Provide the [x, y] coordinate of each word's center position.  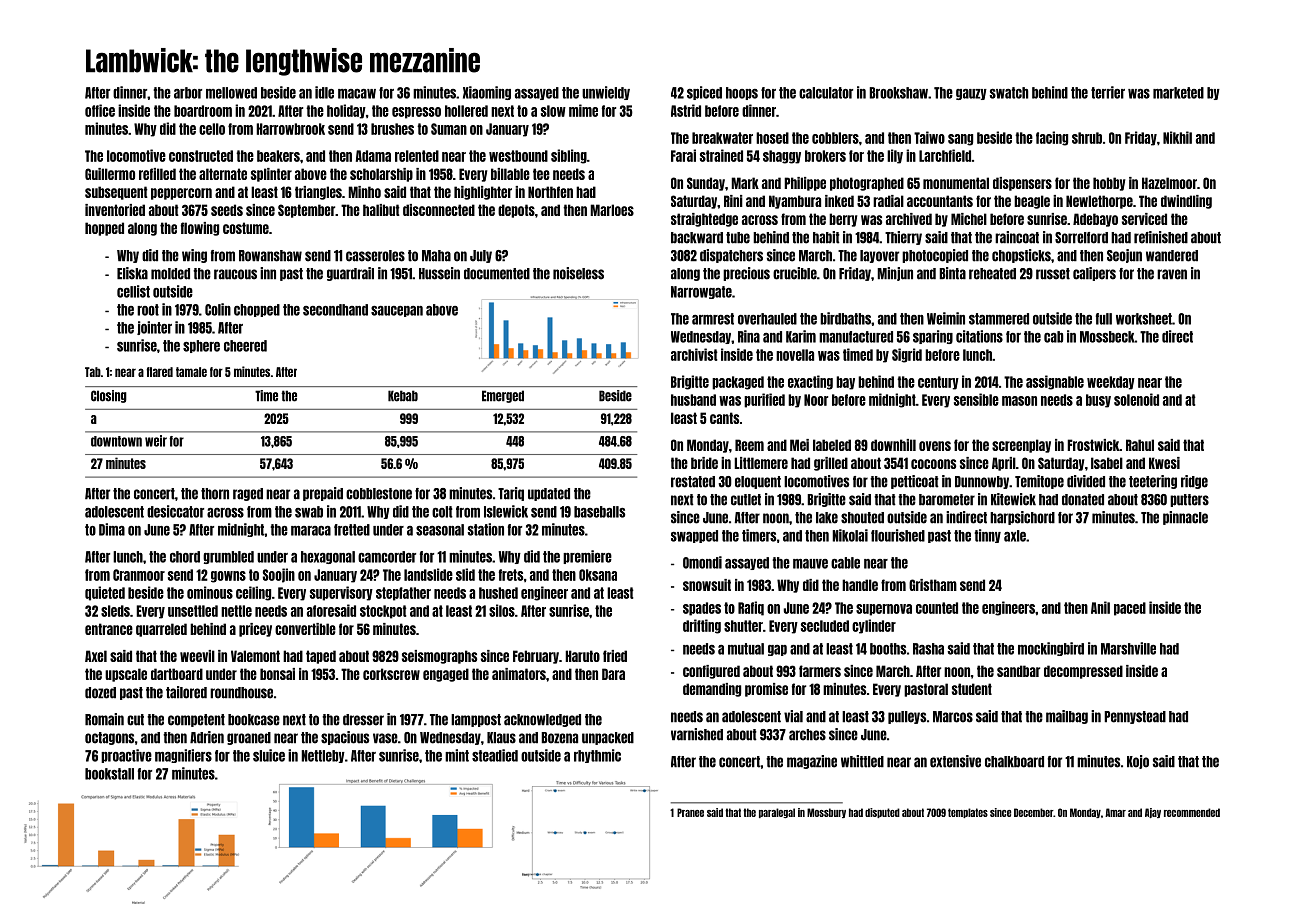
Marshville [1128, 648]
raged [248, 494]
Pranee [690, 812]
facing [1052, 138]
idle [324, 92]
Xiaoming [487, 93]
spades [702, 609]
